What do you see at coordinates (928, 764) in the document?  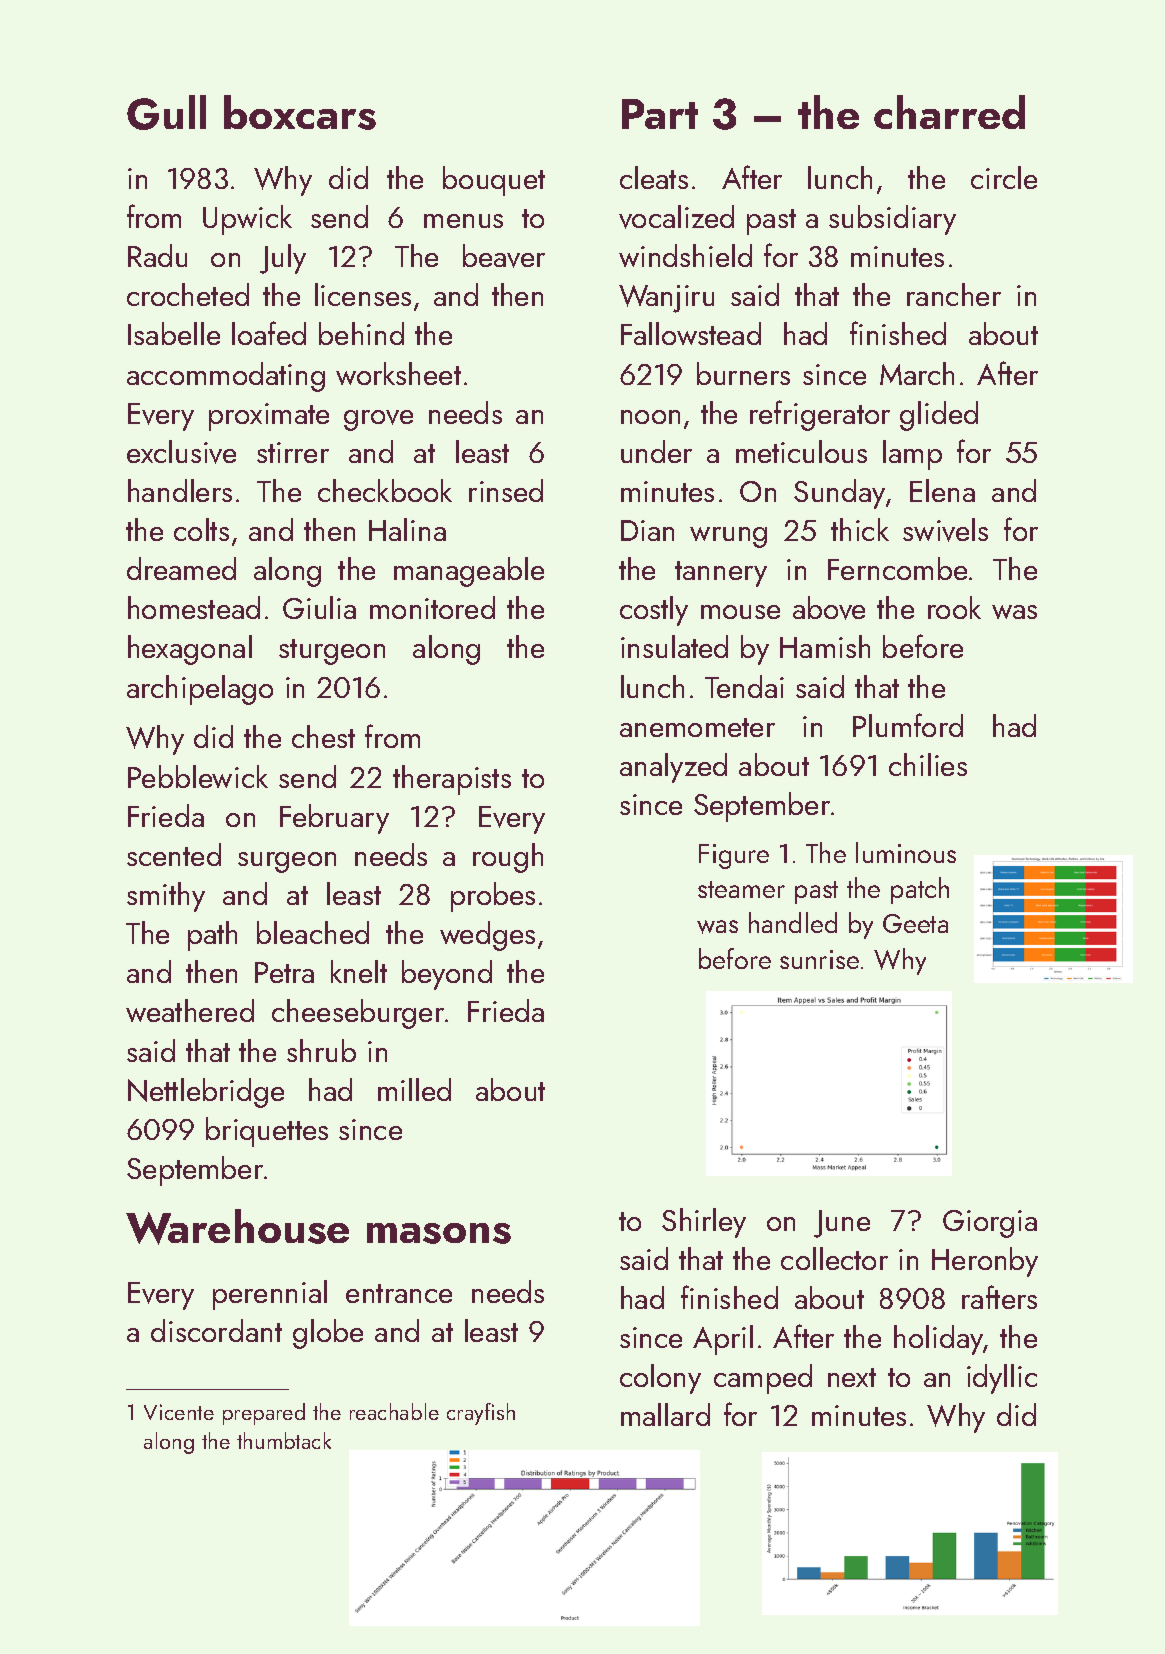 I see `chilies` at bounding box center [928, 764].
